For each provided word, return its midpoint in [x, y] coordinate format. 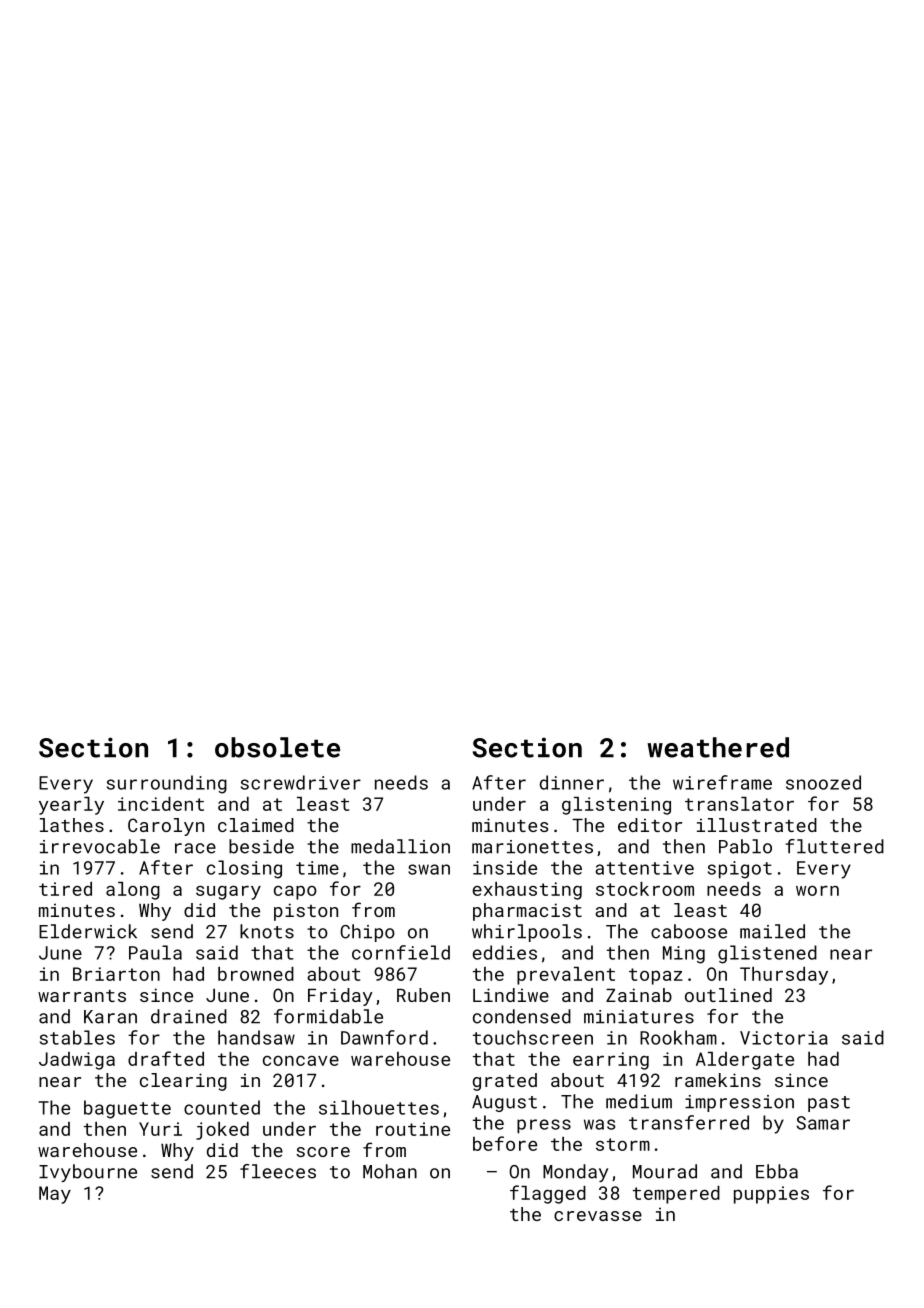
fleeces [278, 1171]
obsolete [277, 747]
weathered [718, 747]
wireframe [722, 782]
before [505, 1143]
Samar [823, 1123]
